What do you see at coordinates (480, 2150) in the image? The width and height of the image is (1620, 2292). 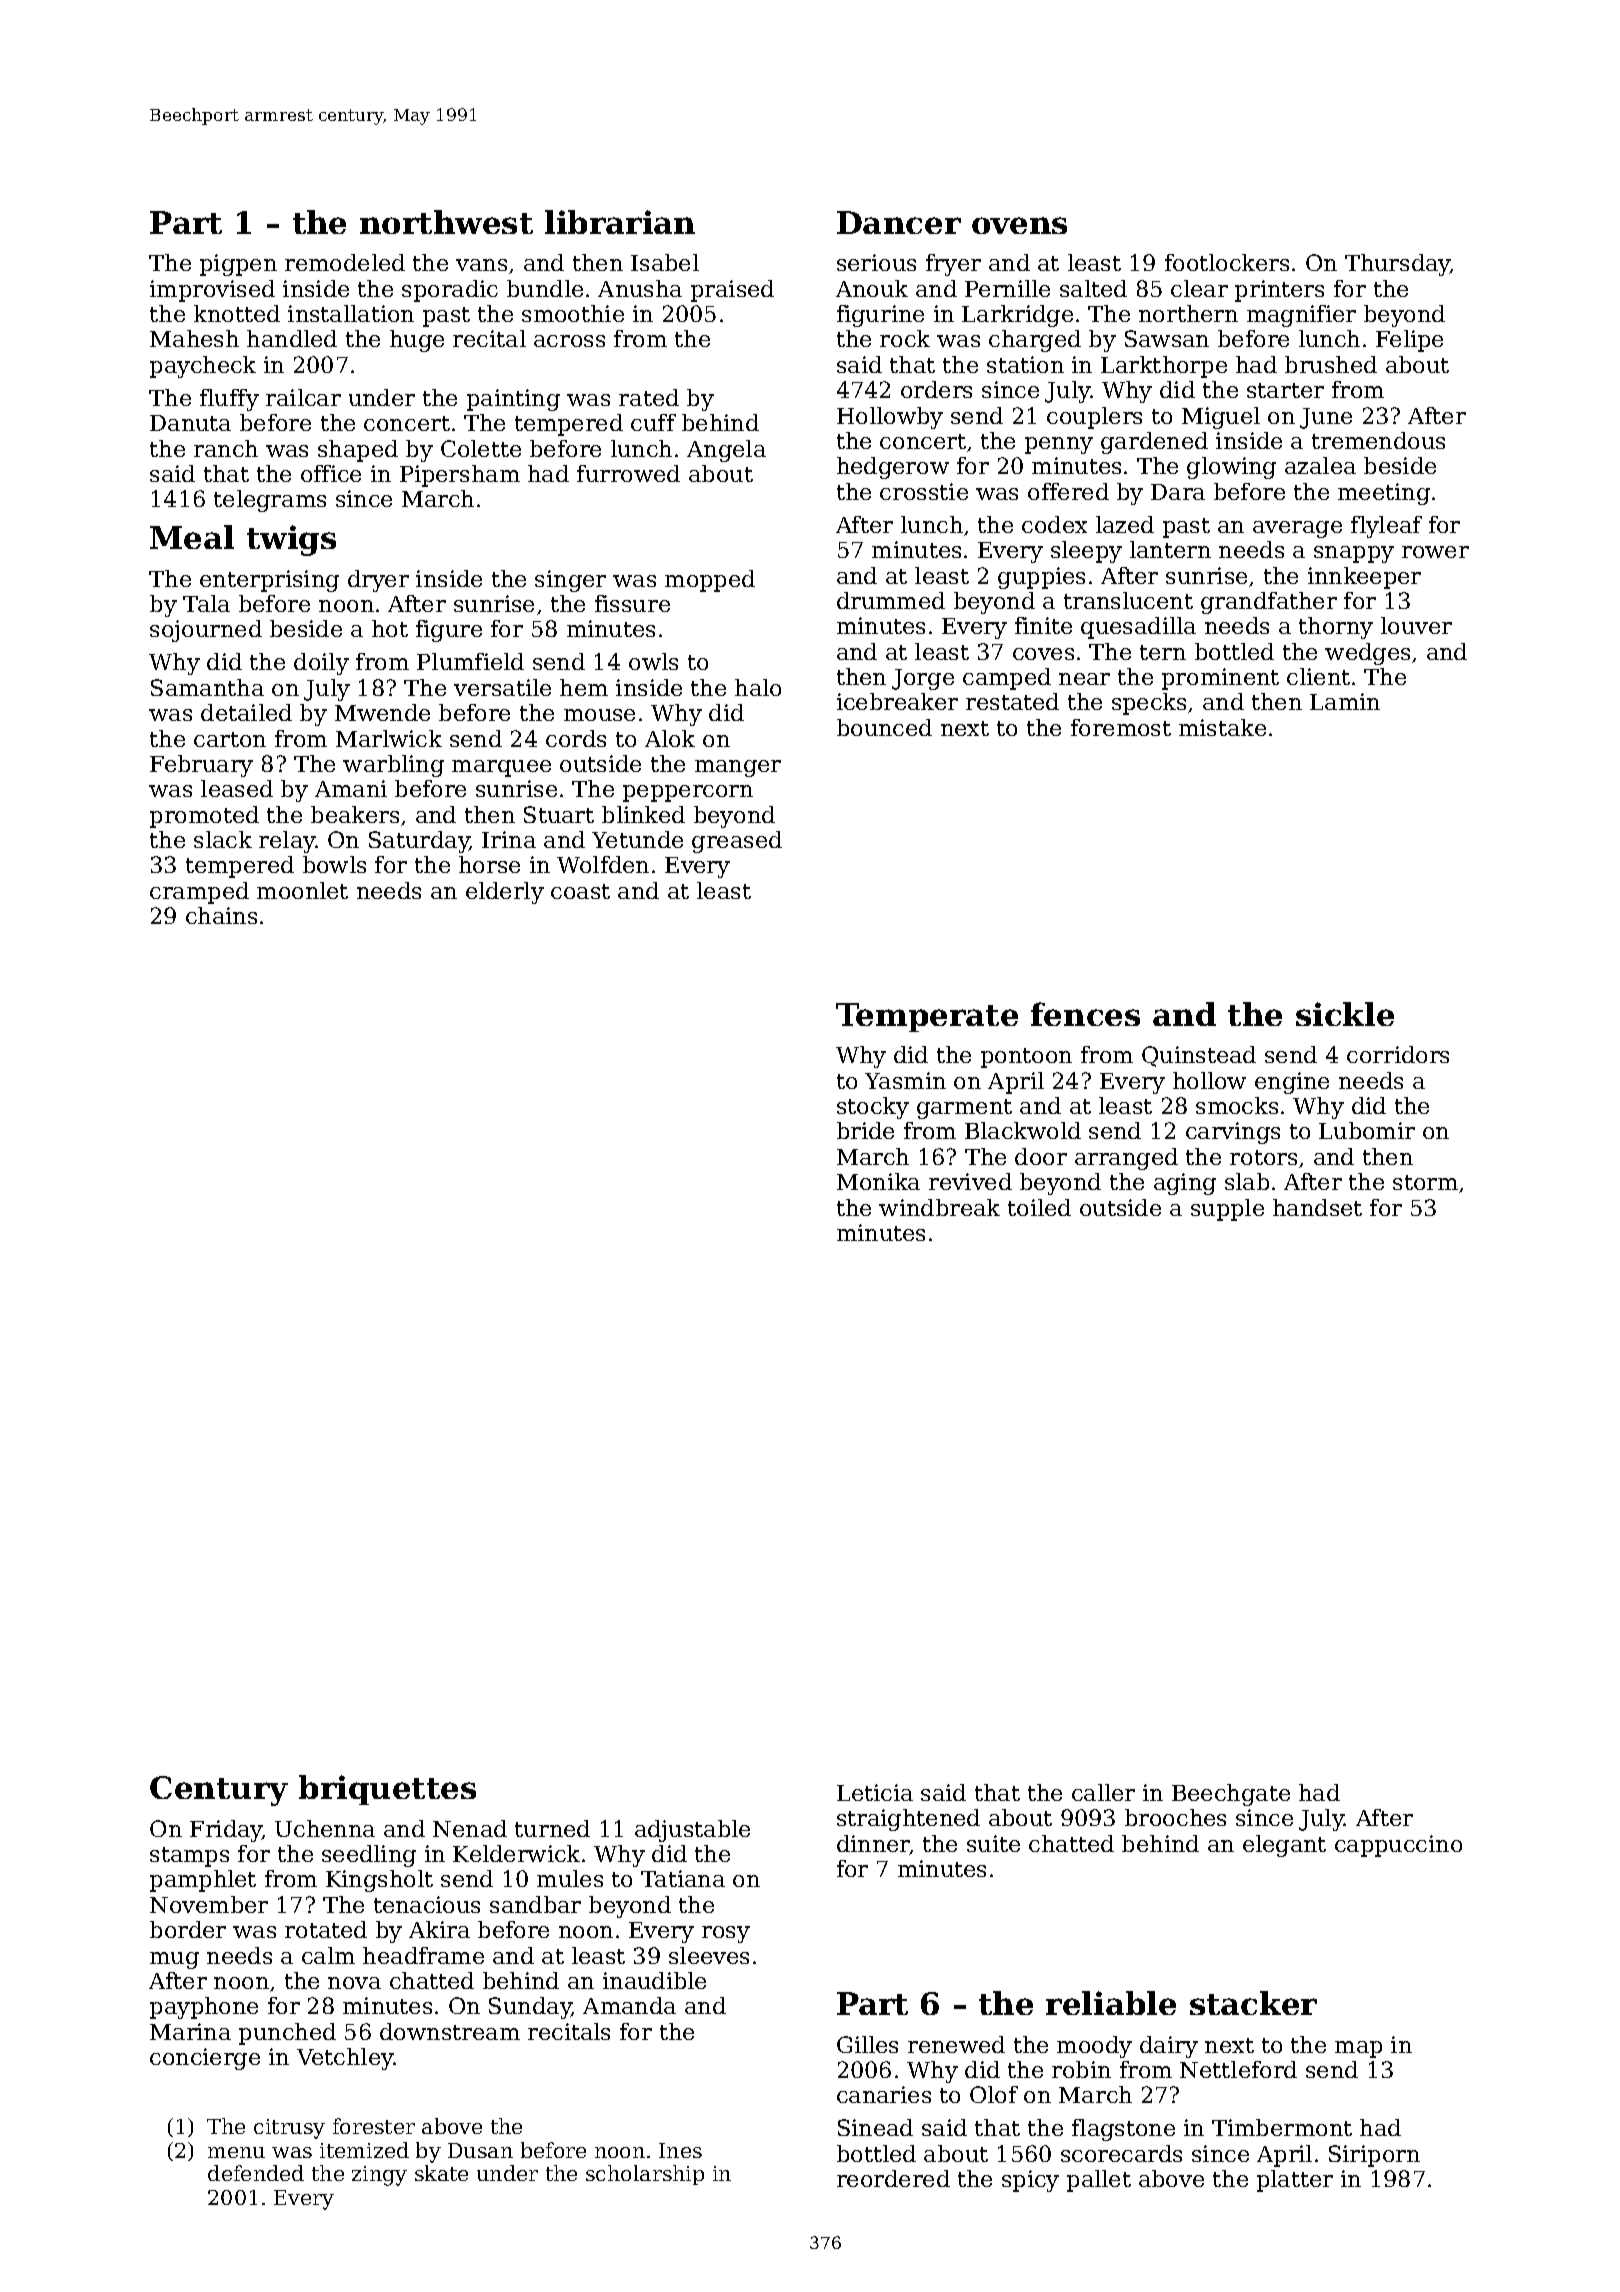 I see `Dusan` at bounding box center [480, 2150].
